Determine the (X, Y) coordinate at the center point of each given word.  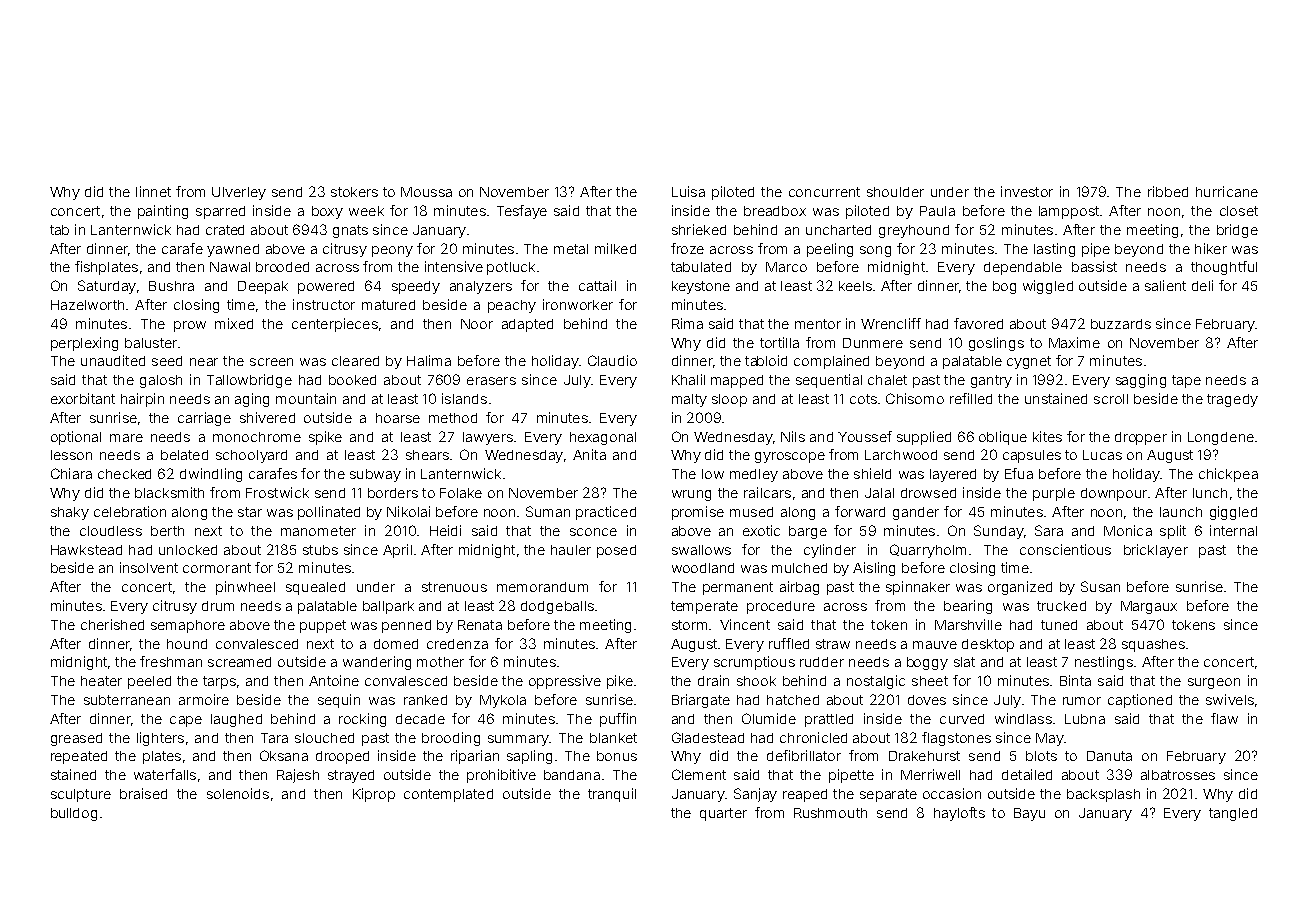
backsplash (1103, 795)
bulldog (74, 814)
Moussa (426, 192)
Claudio (612, 360)
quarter (723, 814)
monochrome (257, 437)
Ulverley (239, 193)
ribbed (1168, 191)
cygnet (1029, 362)
